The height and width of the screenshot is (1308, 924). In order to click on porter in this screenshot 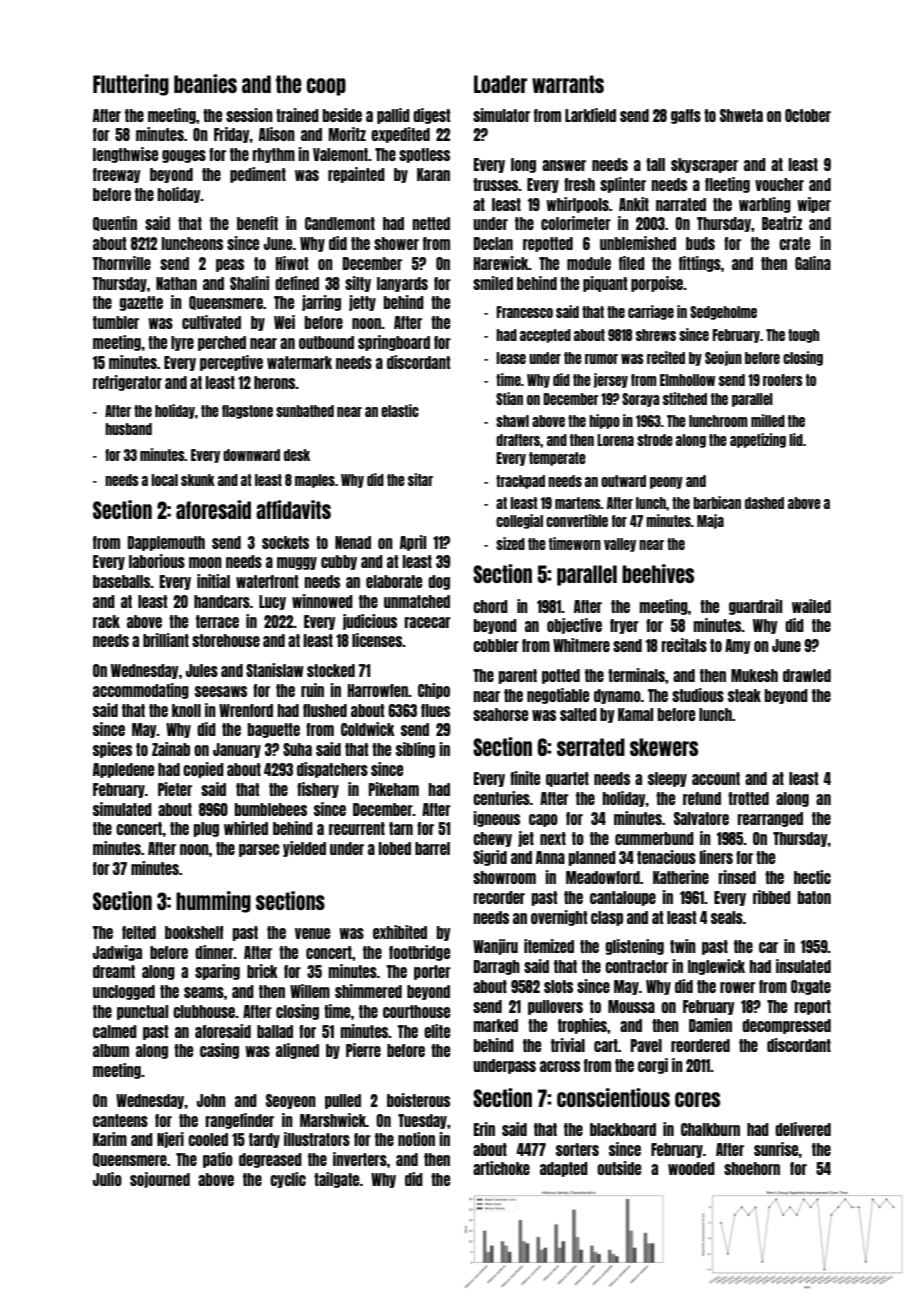, I will do `click(432, 972)`.
